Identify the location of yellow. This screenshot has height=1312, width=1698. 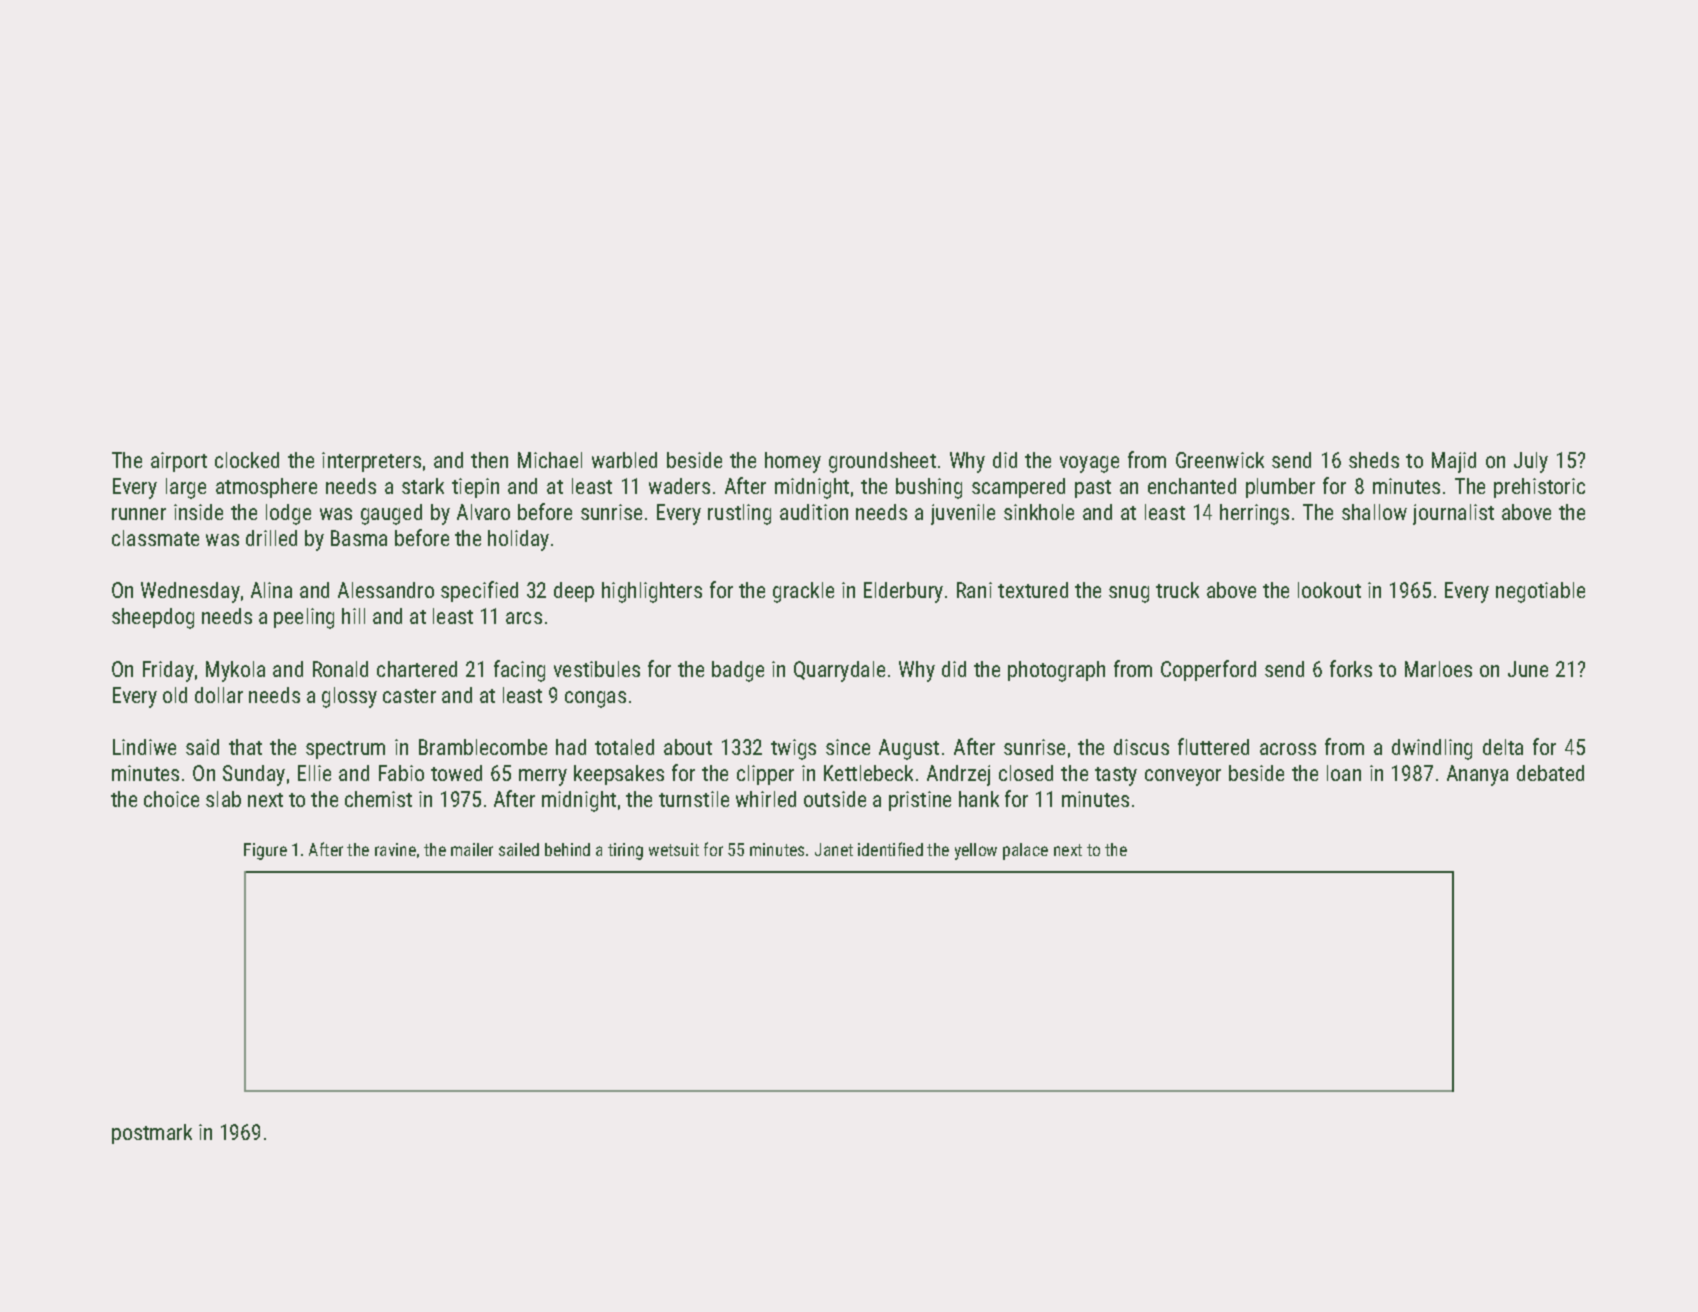
(976, 851).
